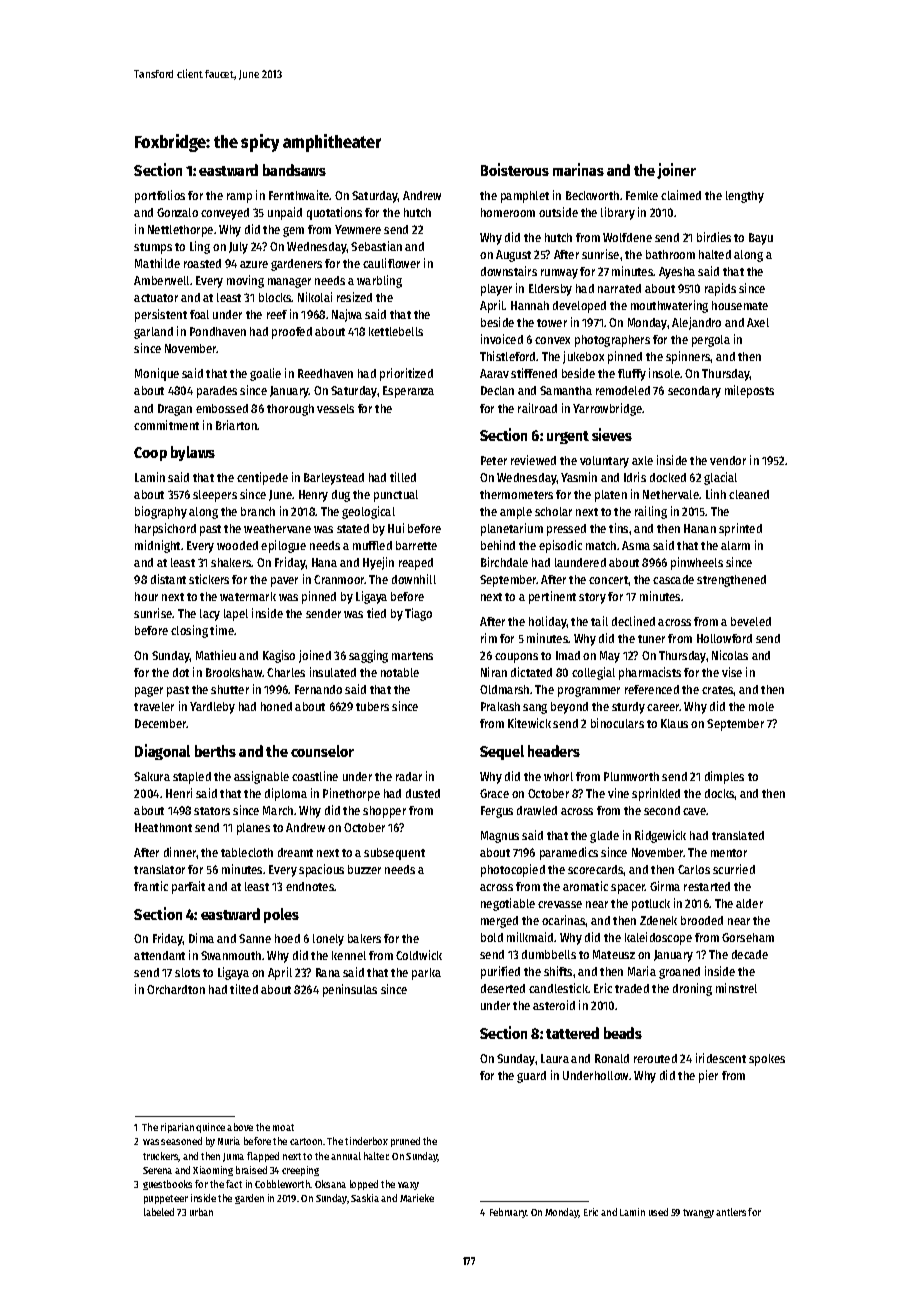  What do you see at coordinates (708, 1076) in the screenshot?
I see `pier` at bounding box center [708, 1076].
